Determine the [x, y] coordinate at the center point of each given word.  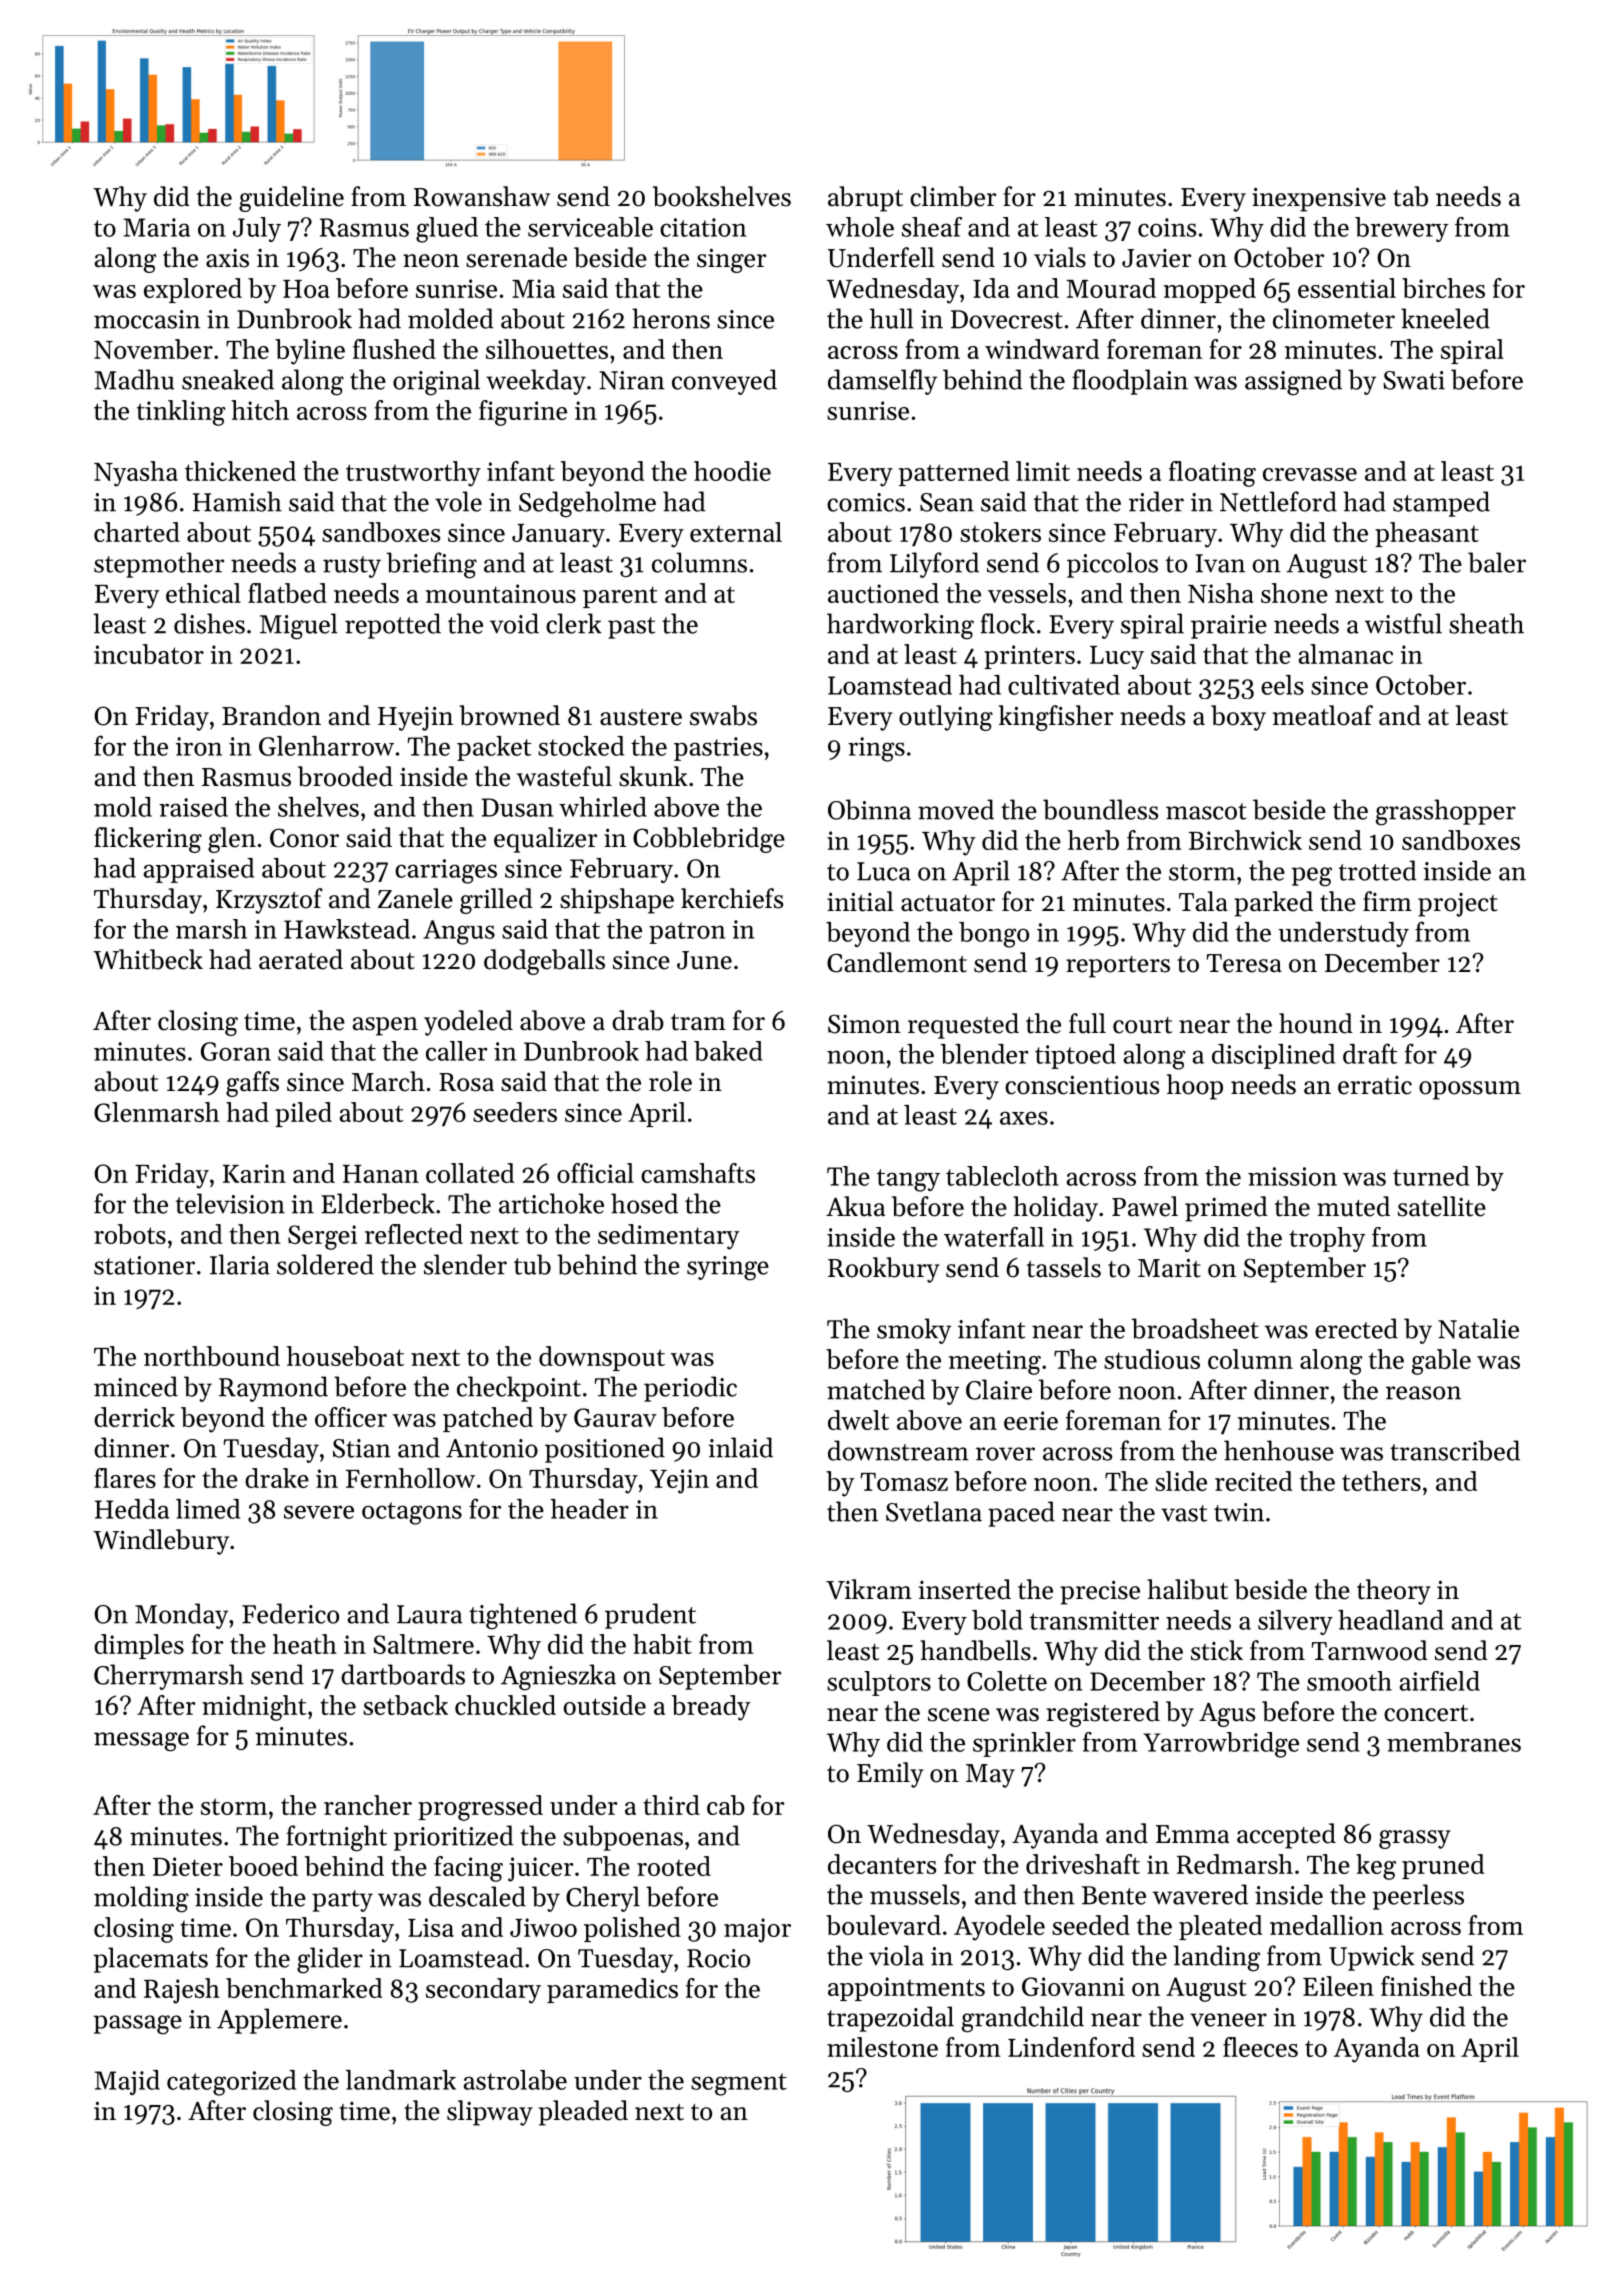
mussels [915, 1894]
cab [726, 1805]
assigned [1293, 382]
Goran [236, 1051]
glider [330, 1960]
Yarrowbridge [1221, 1745]
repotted [393, 626]
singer [731, 260]
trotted [1378, 870]
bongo [994, 935]
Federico [290, 1613]
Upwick [1372, 1958]
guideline [291, 199]
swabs [723, 715]
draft [1370, 1053]
